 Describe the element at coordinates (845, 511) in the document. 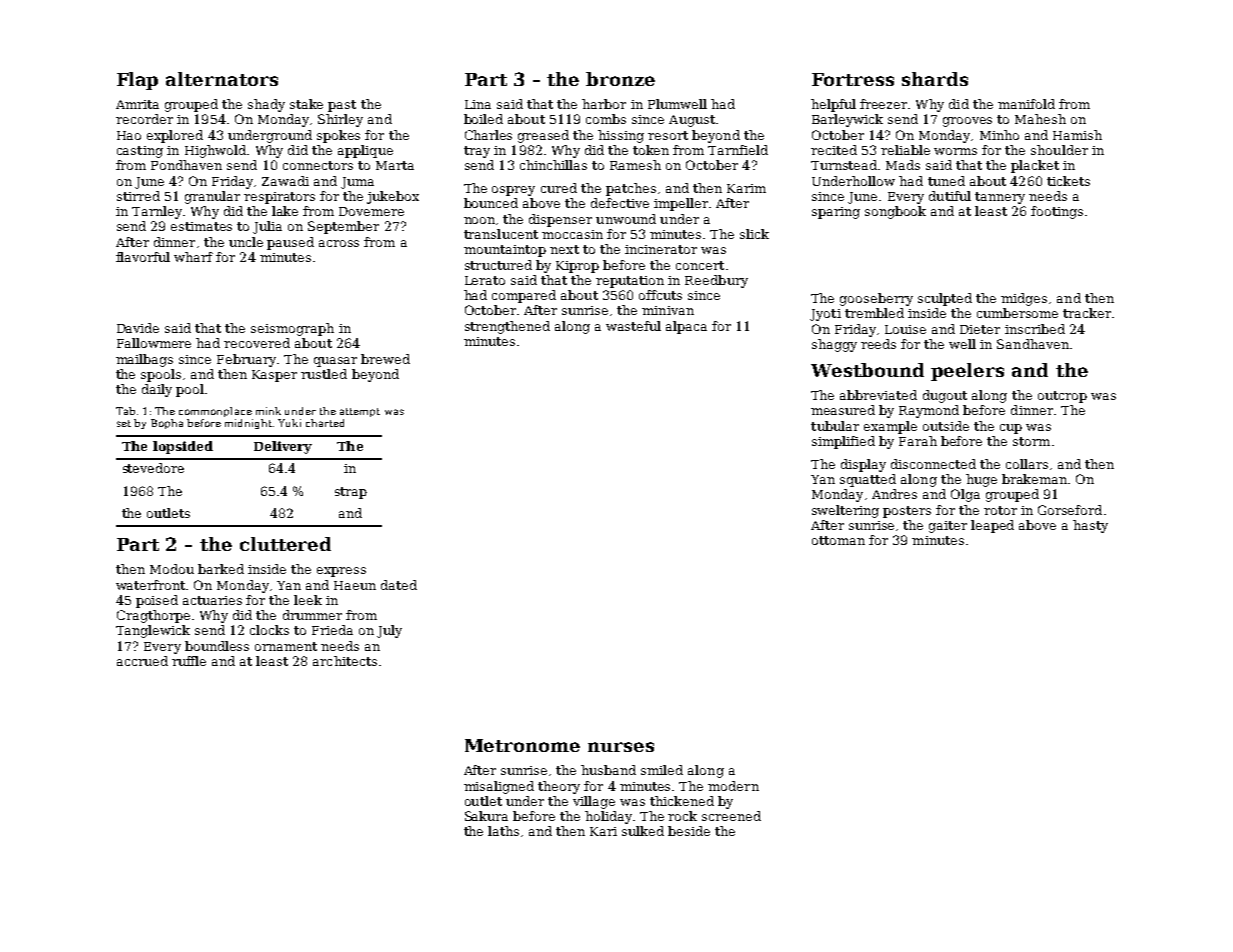

I see `sweltering` at that location.
